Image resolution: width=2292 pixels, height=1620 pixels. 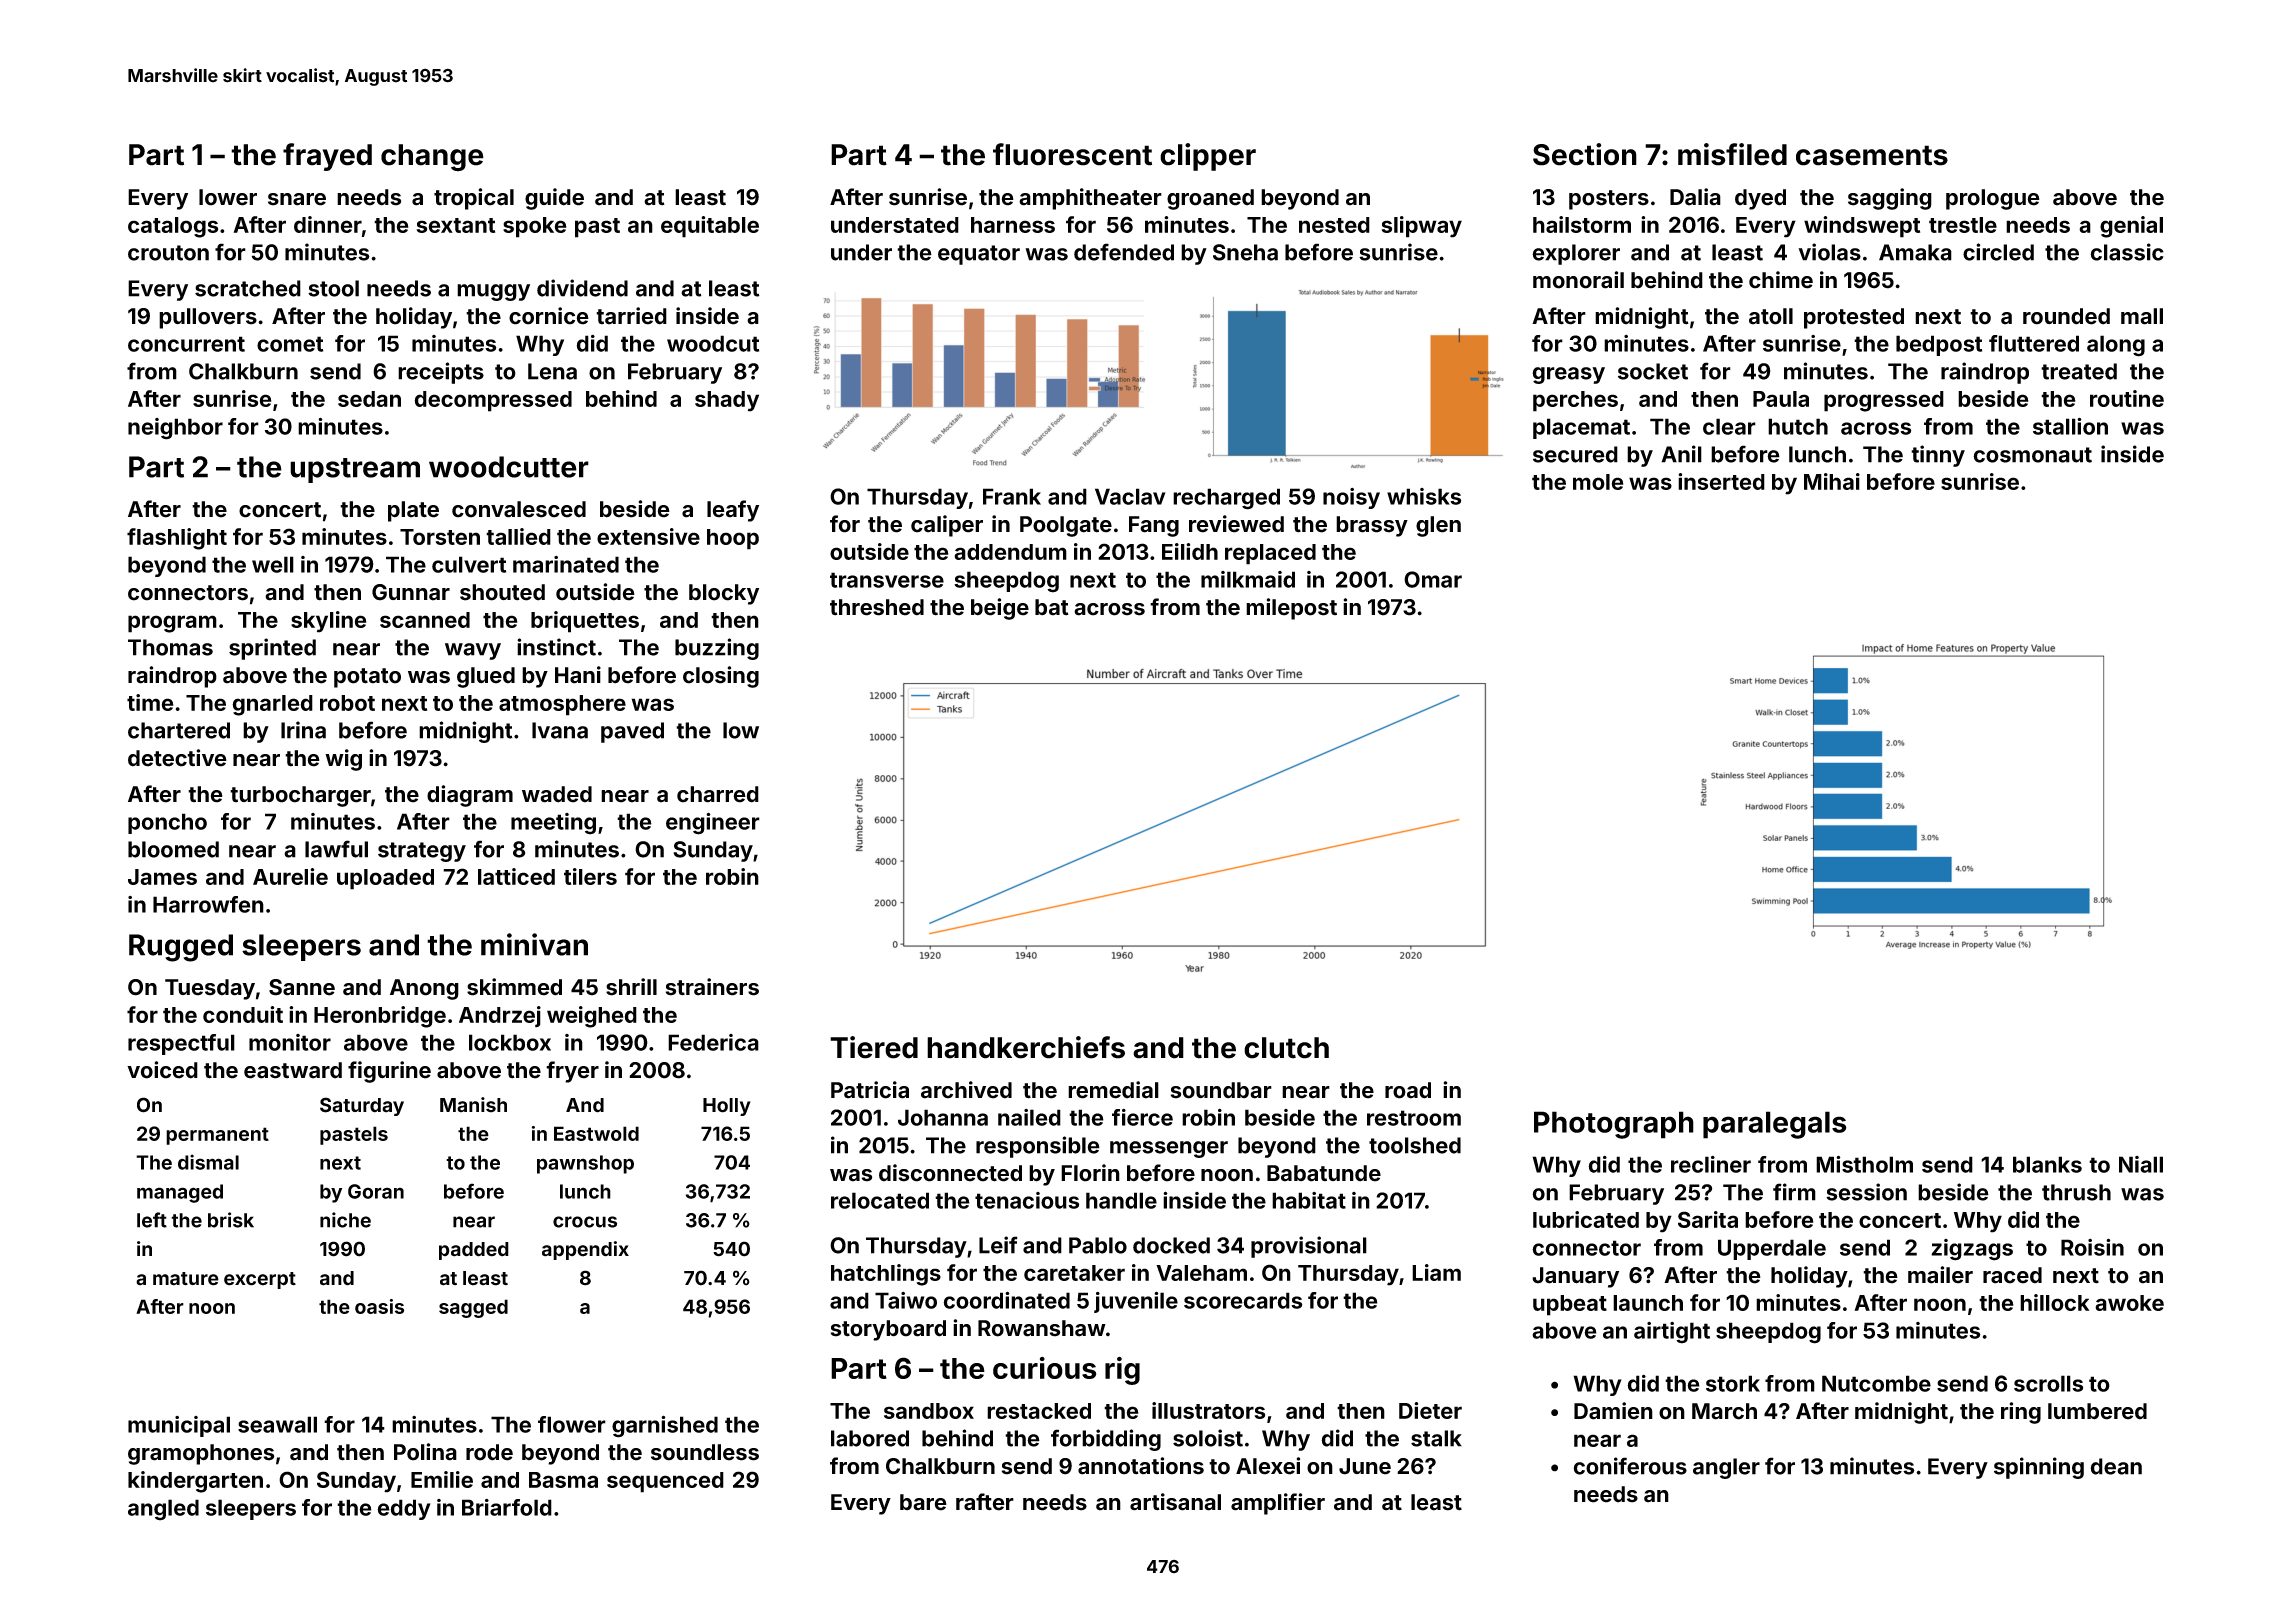 I want to click on scratched, so click(x=248, y=288).
